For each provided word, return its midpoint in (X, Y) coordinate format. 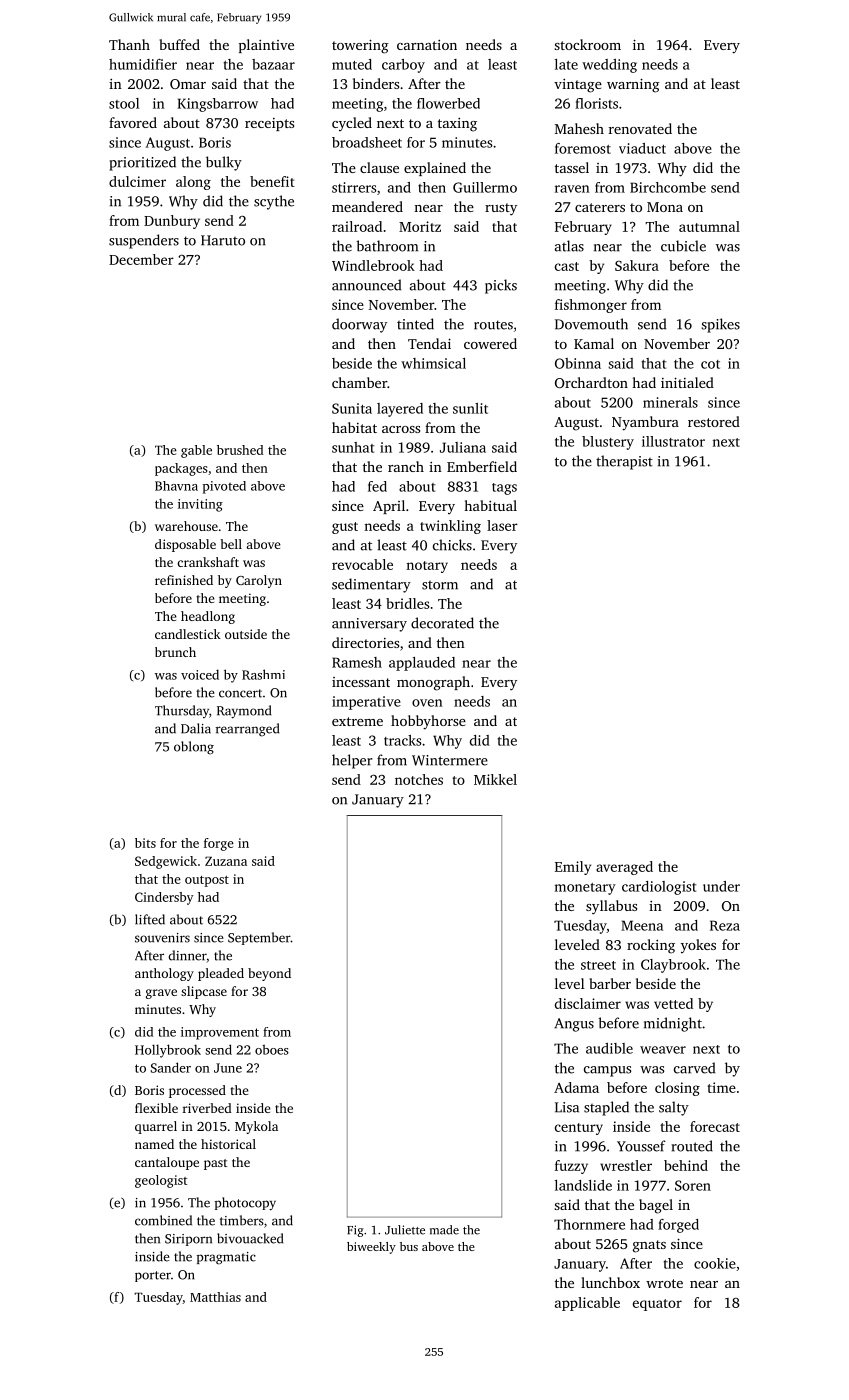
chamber (359, 382)
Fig (355, 1231)
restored (714, 421)
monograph (433, 683)
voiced (200, 674)
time (721, 1087)
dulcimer (137, 181)
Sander (171, 1067)
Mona (665, 207)
